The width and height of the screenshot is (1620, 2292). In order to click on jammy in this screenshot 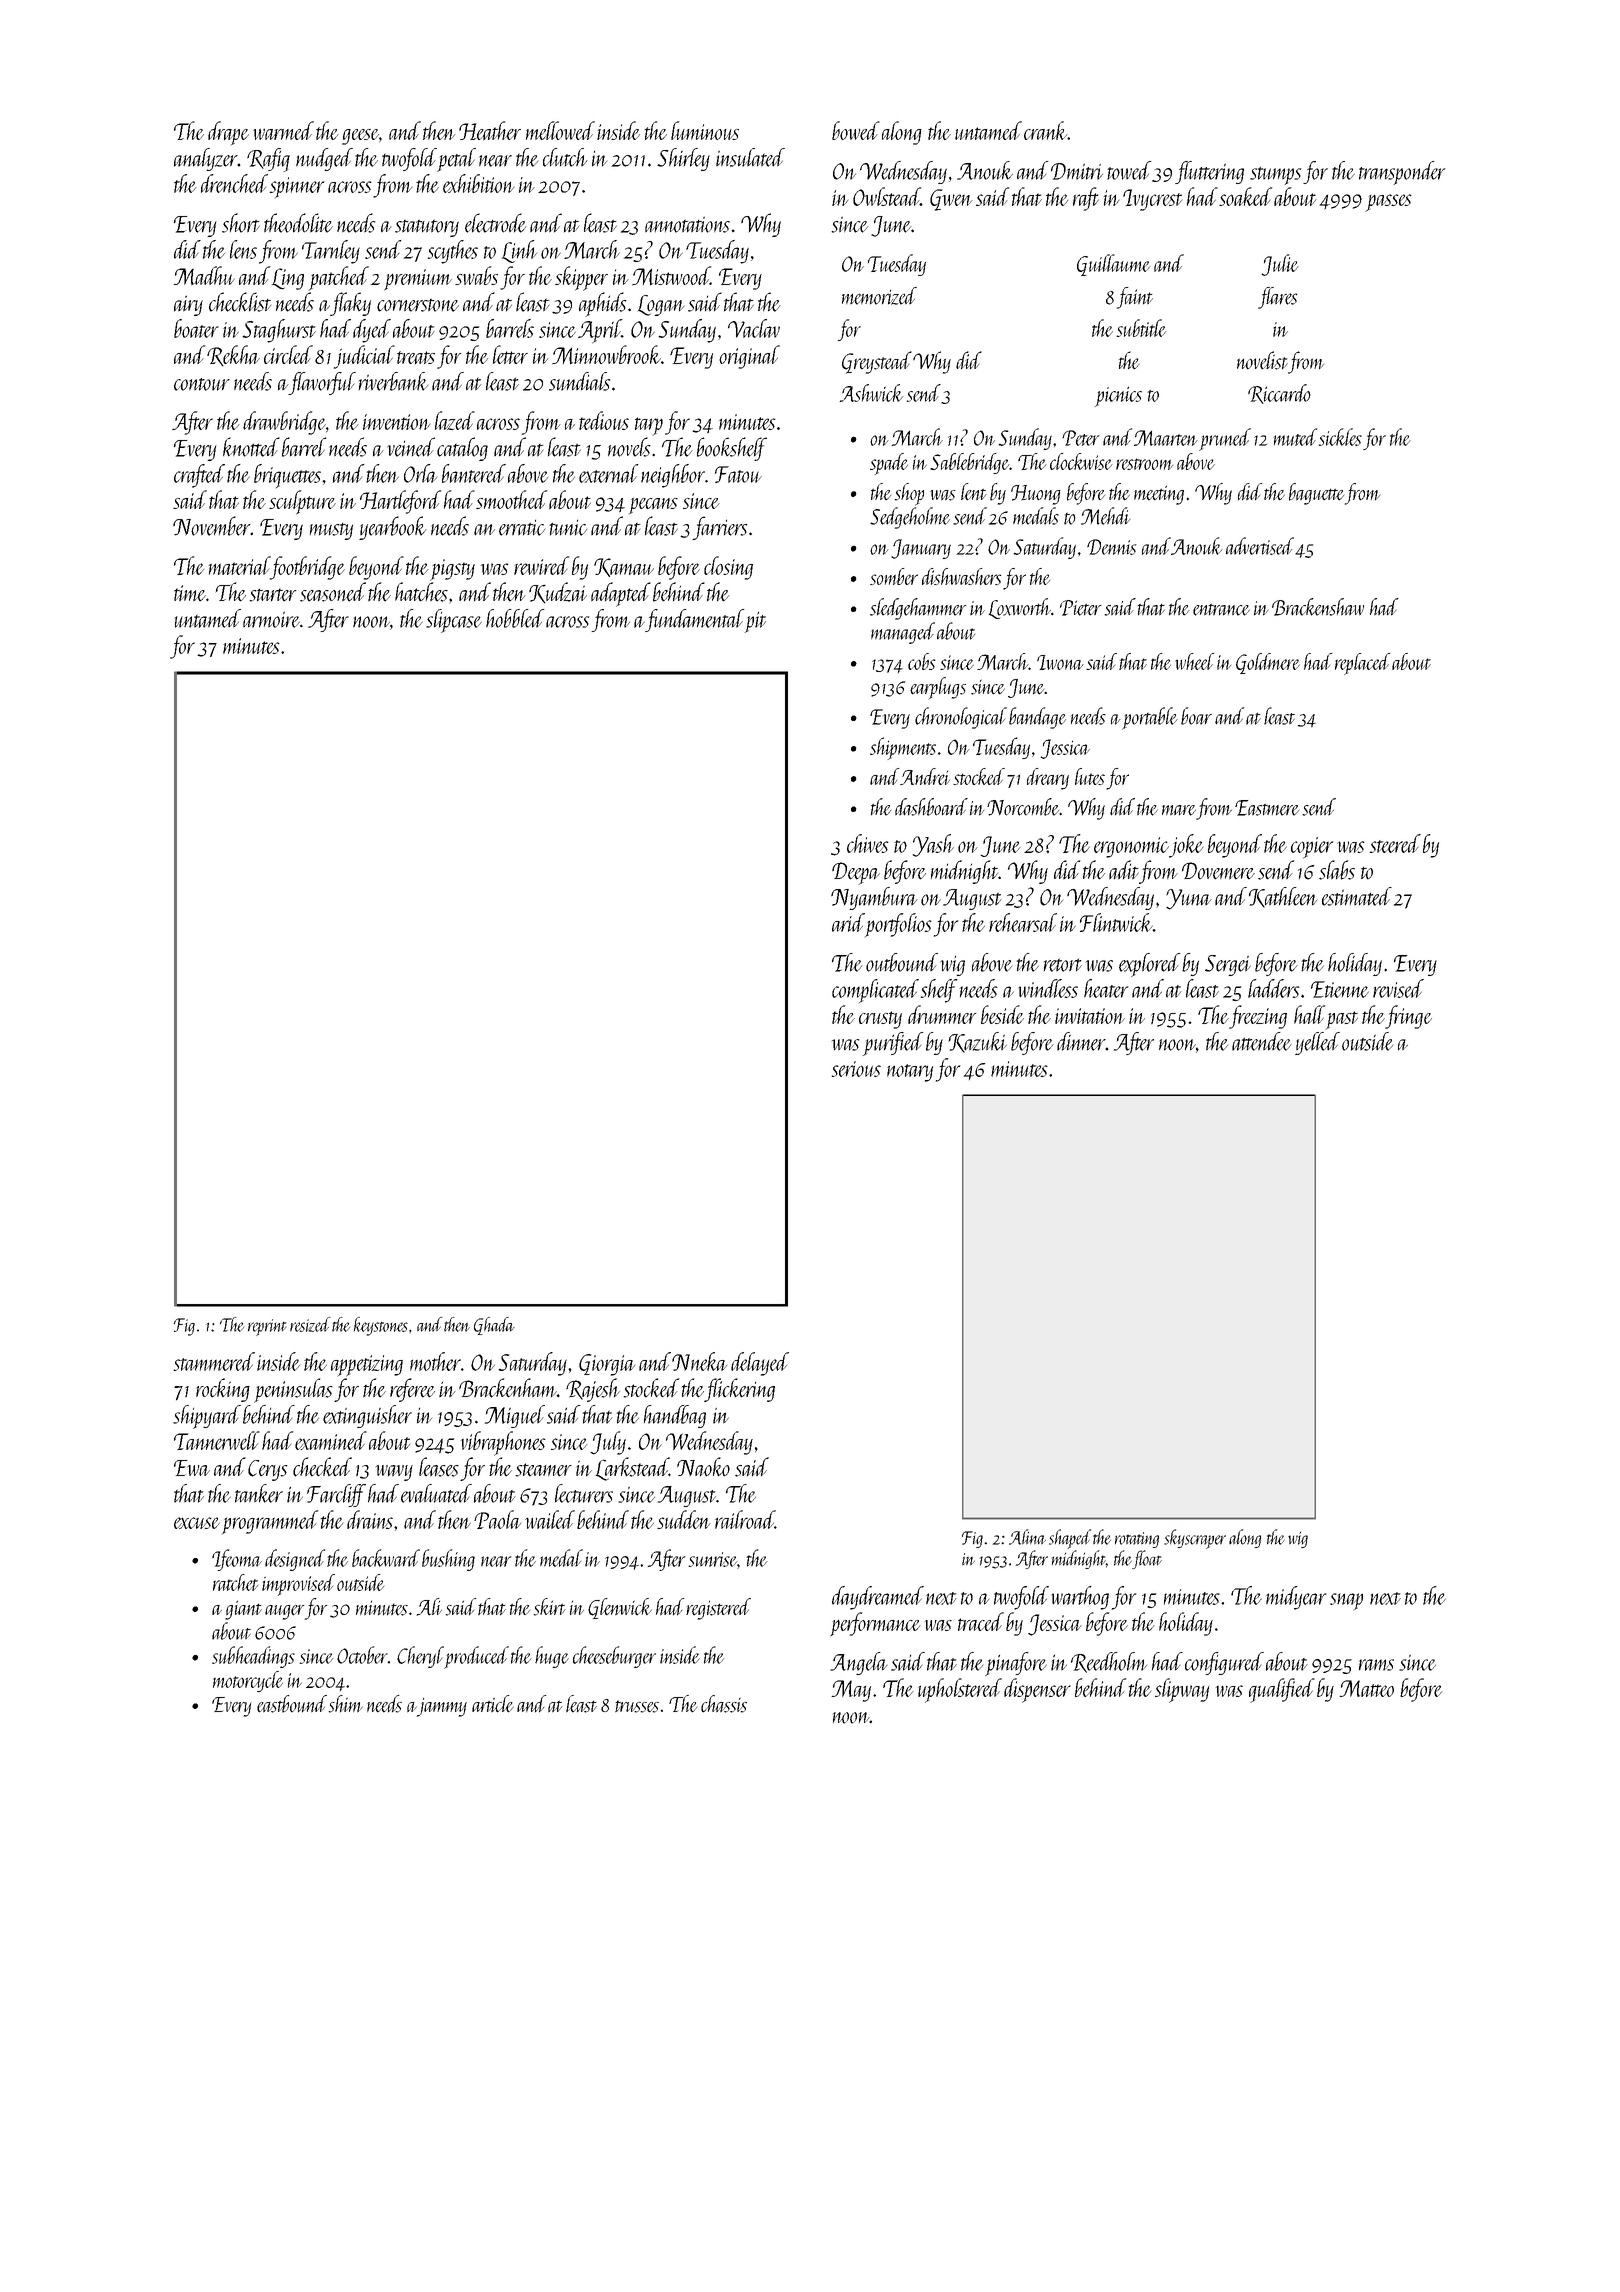, I will do `click(442, 1707)`.
